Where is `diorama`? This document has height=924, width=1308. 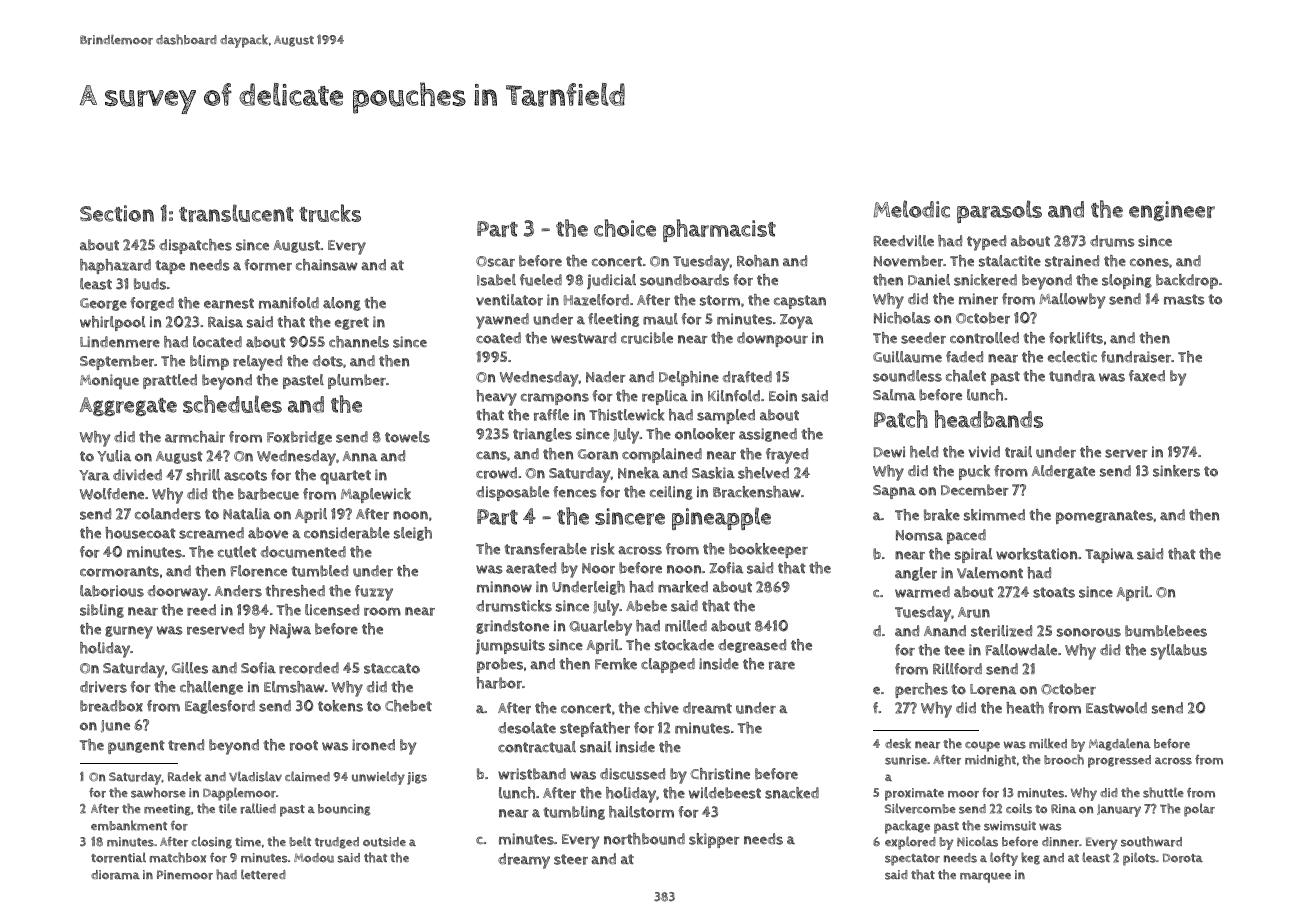
diorama is located at coordinates (115, 875).
